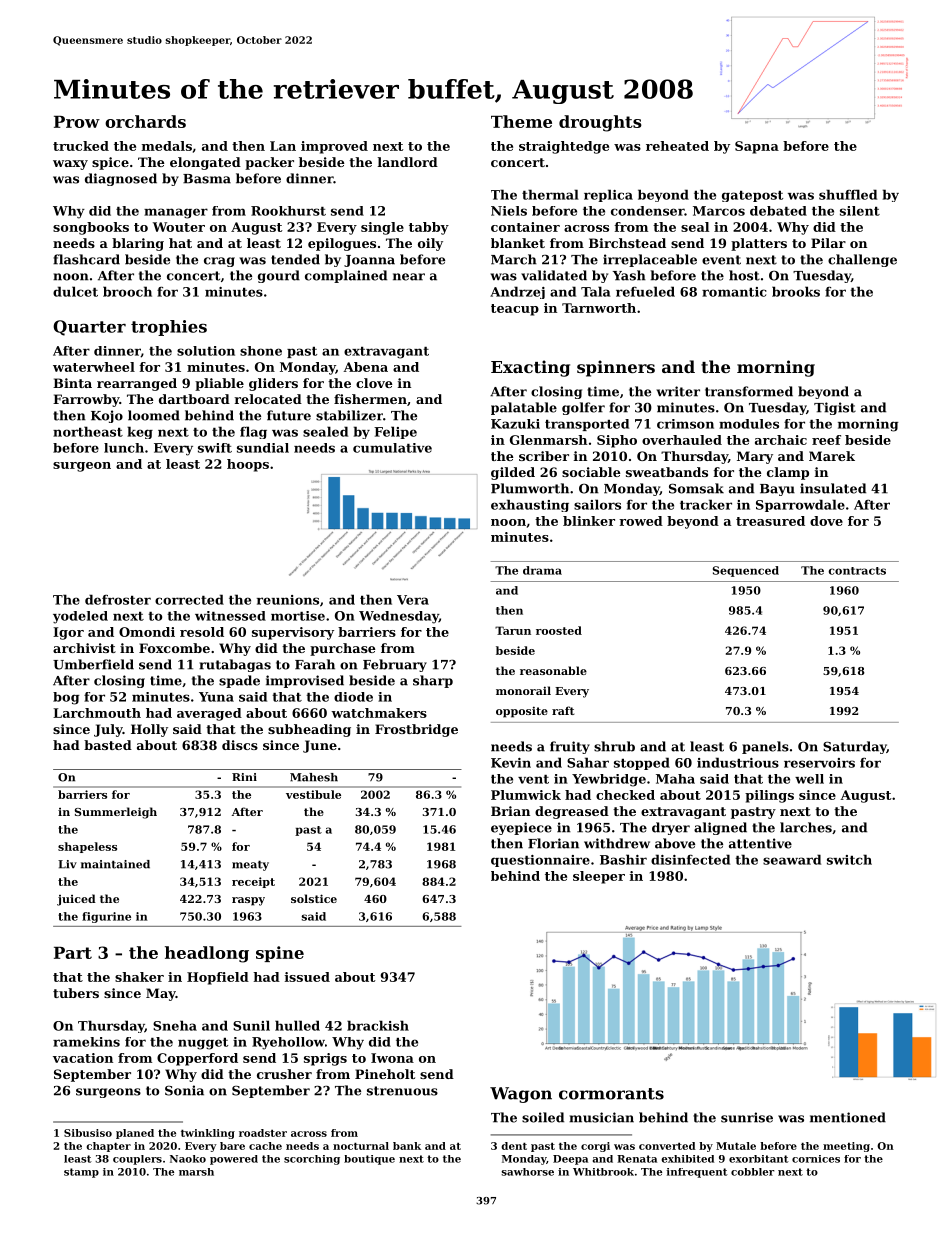 The image size is (952, 1233). I want to click on reunions, so click(288, 600).
